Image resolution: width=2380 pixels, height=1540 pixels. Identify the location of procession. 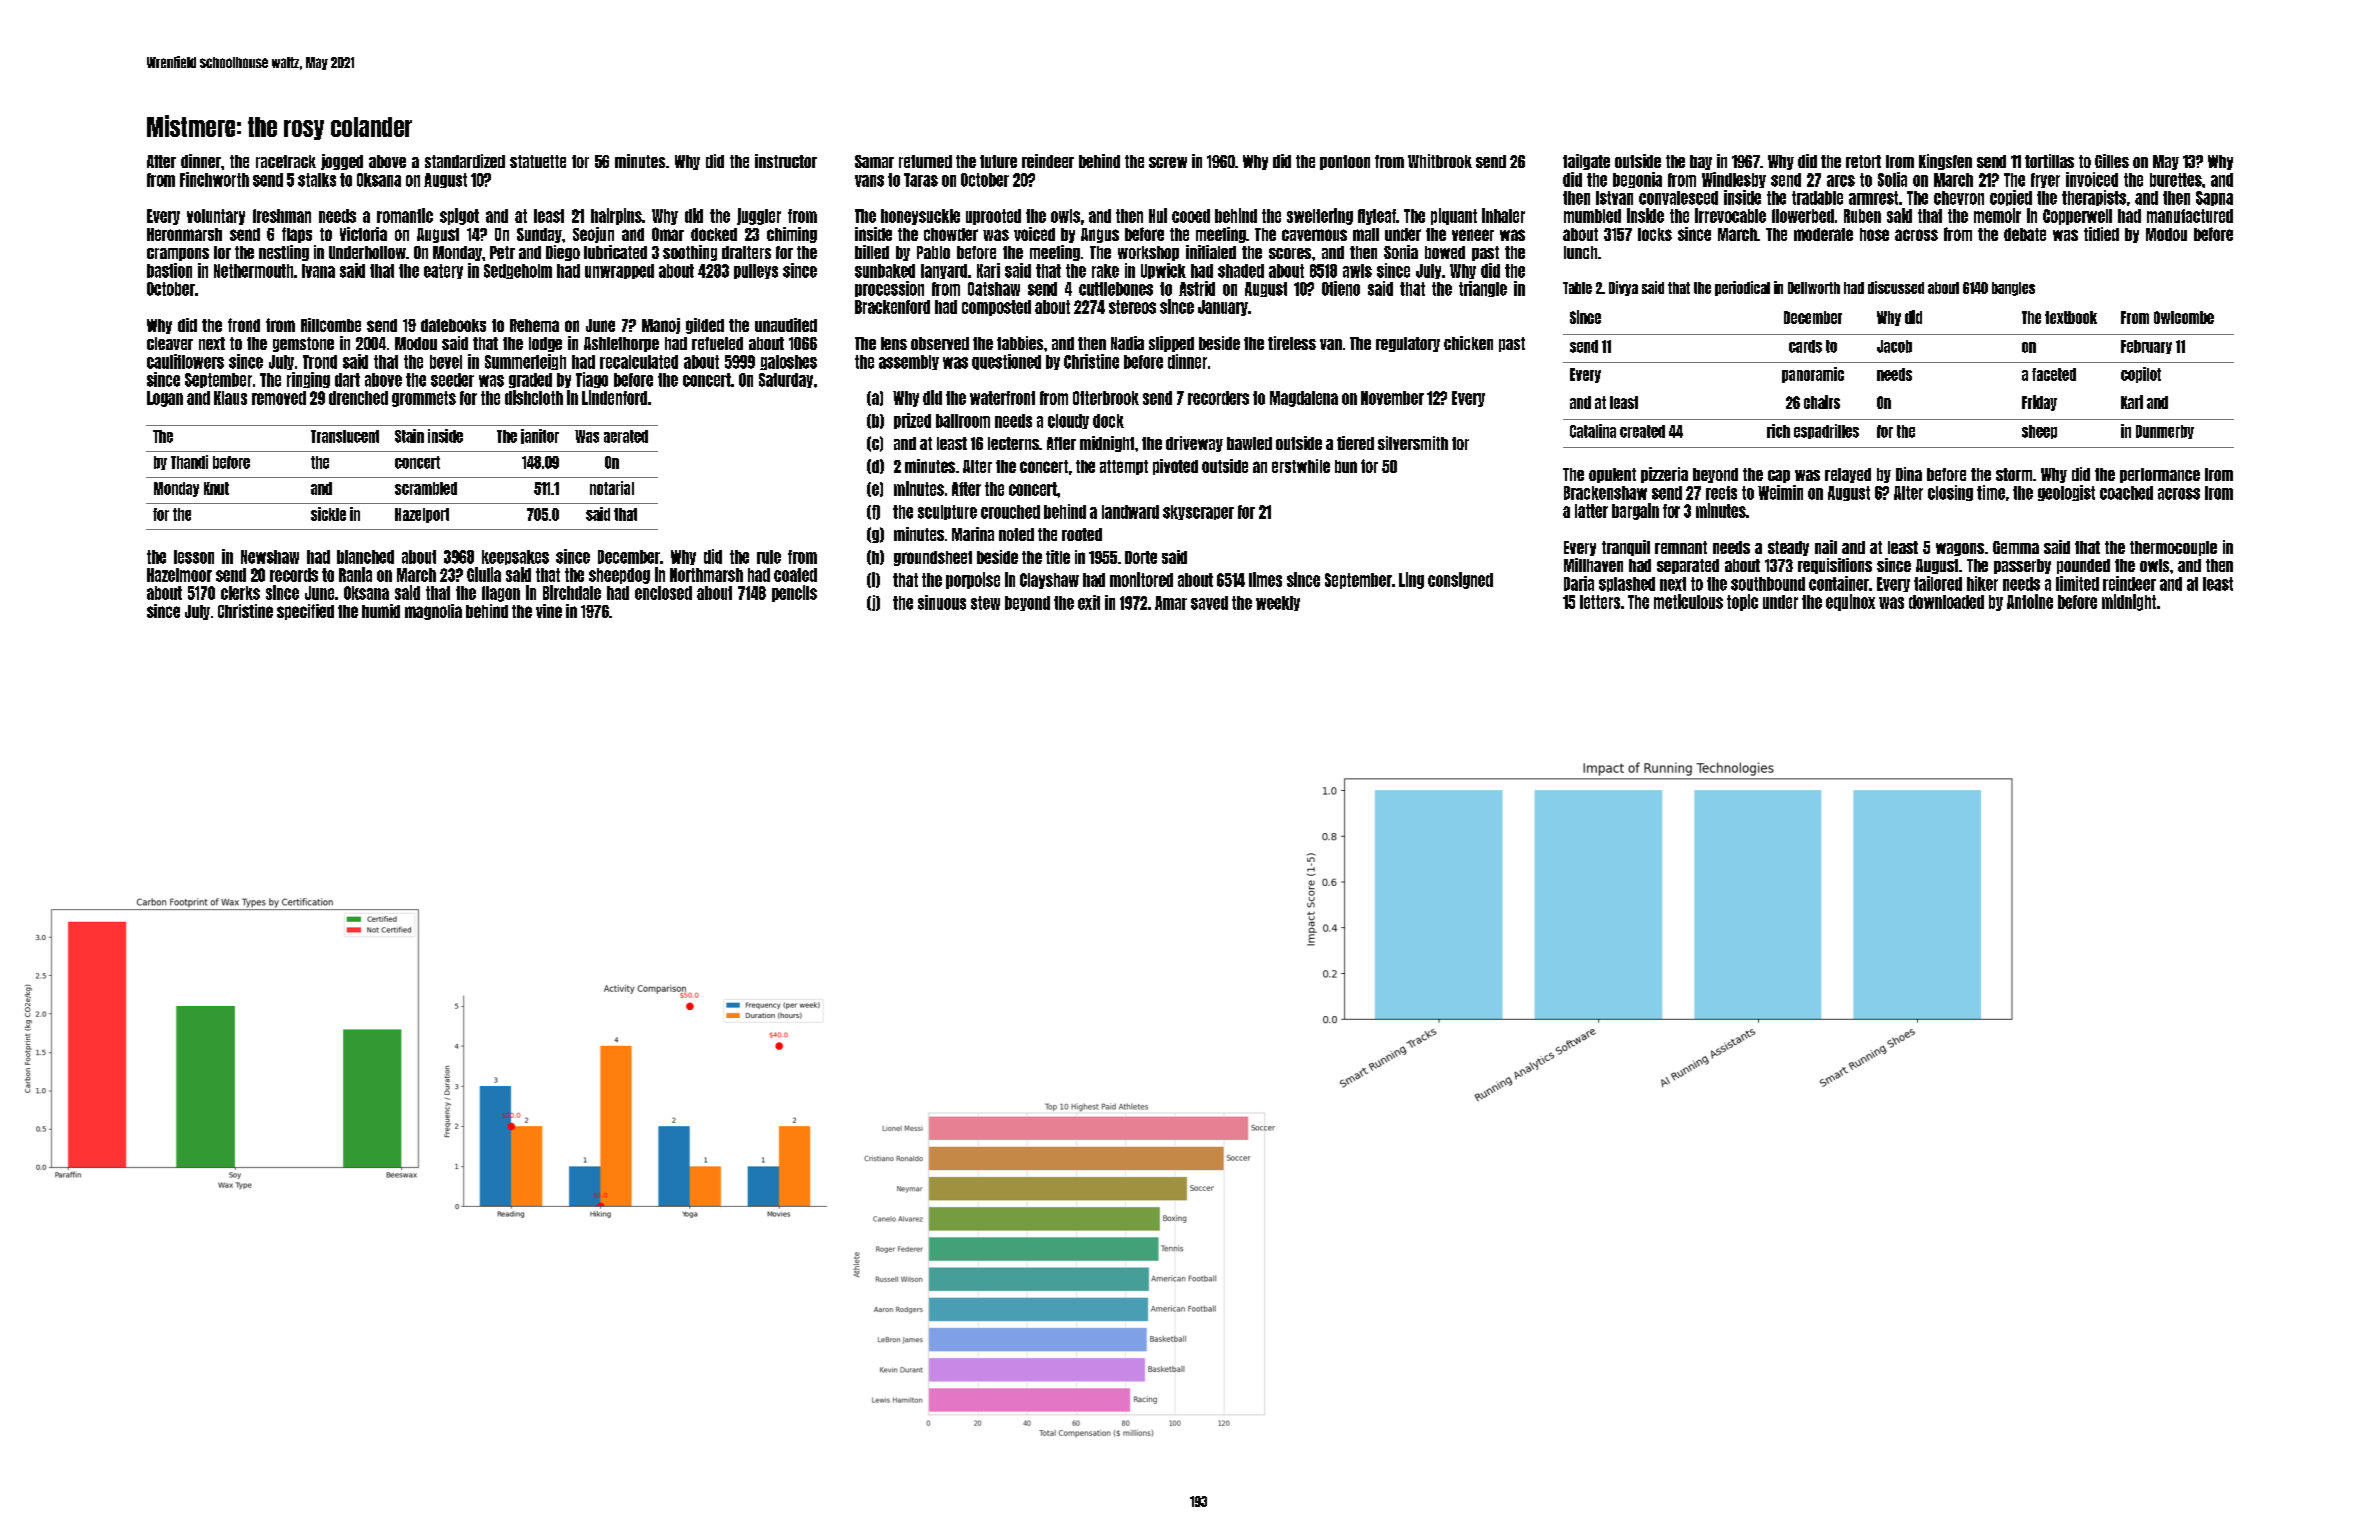
(889, 289).
